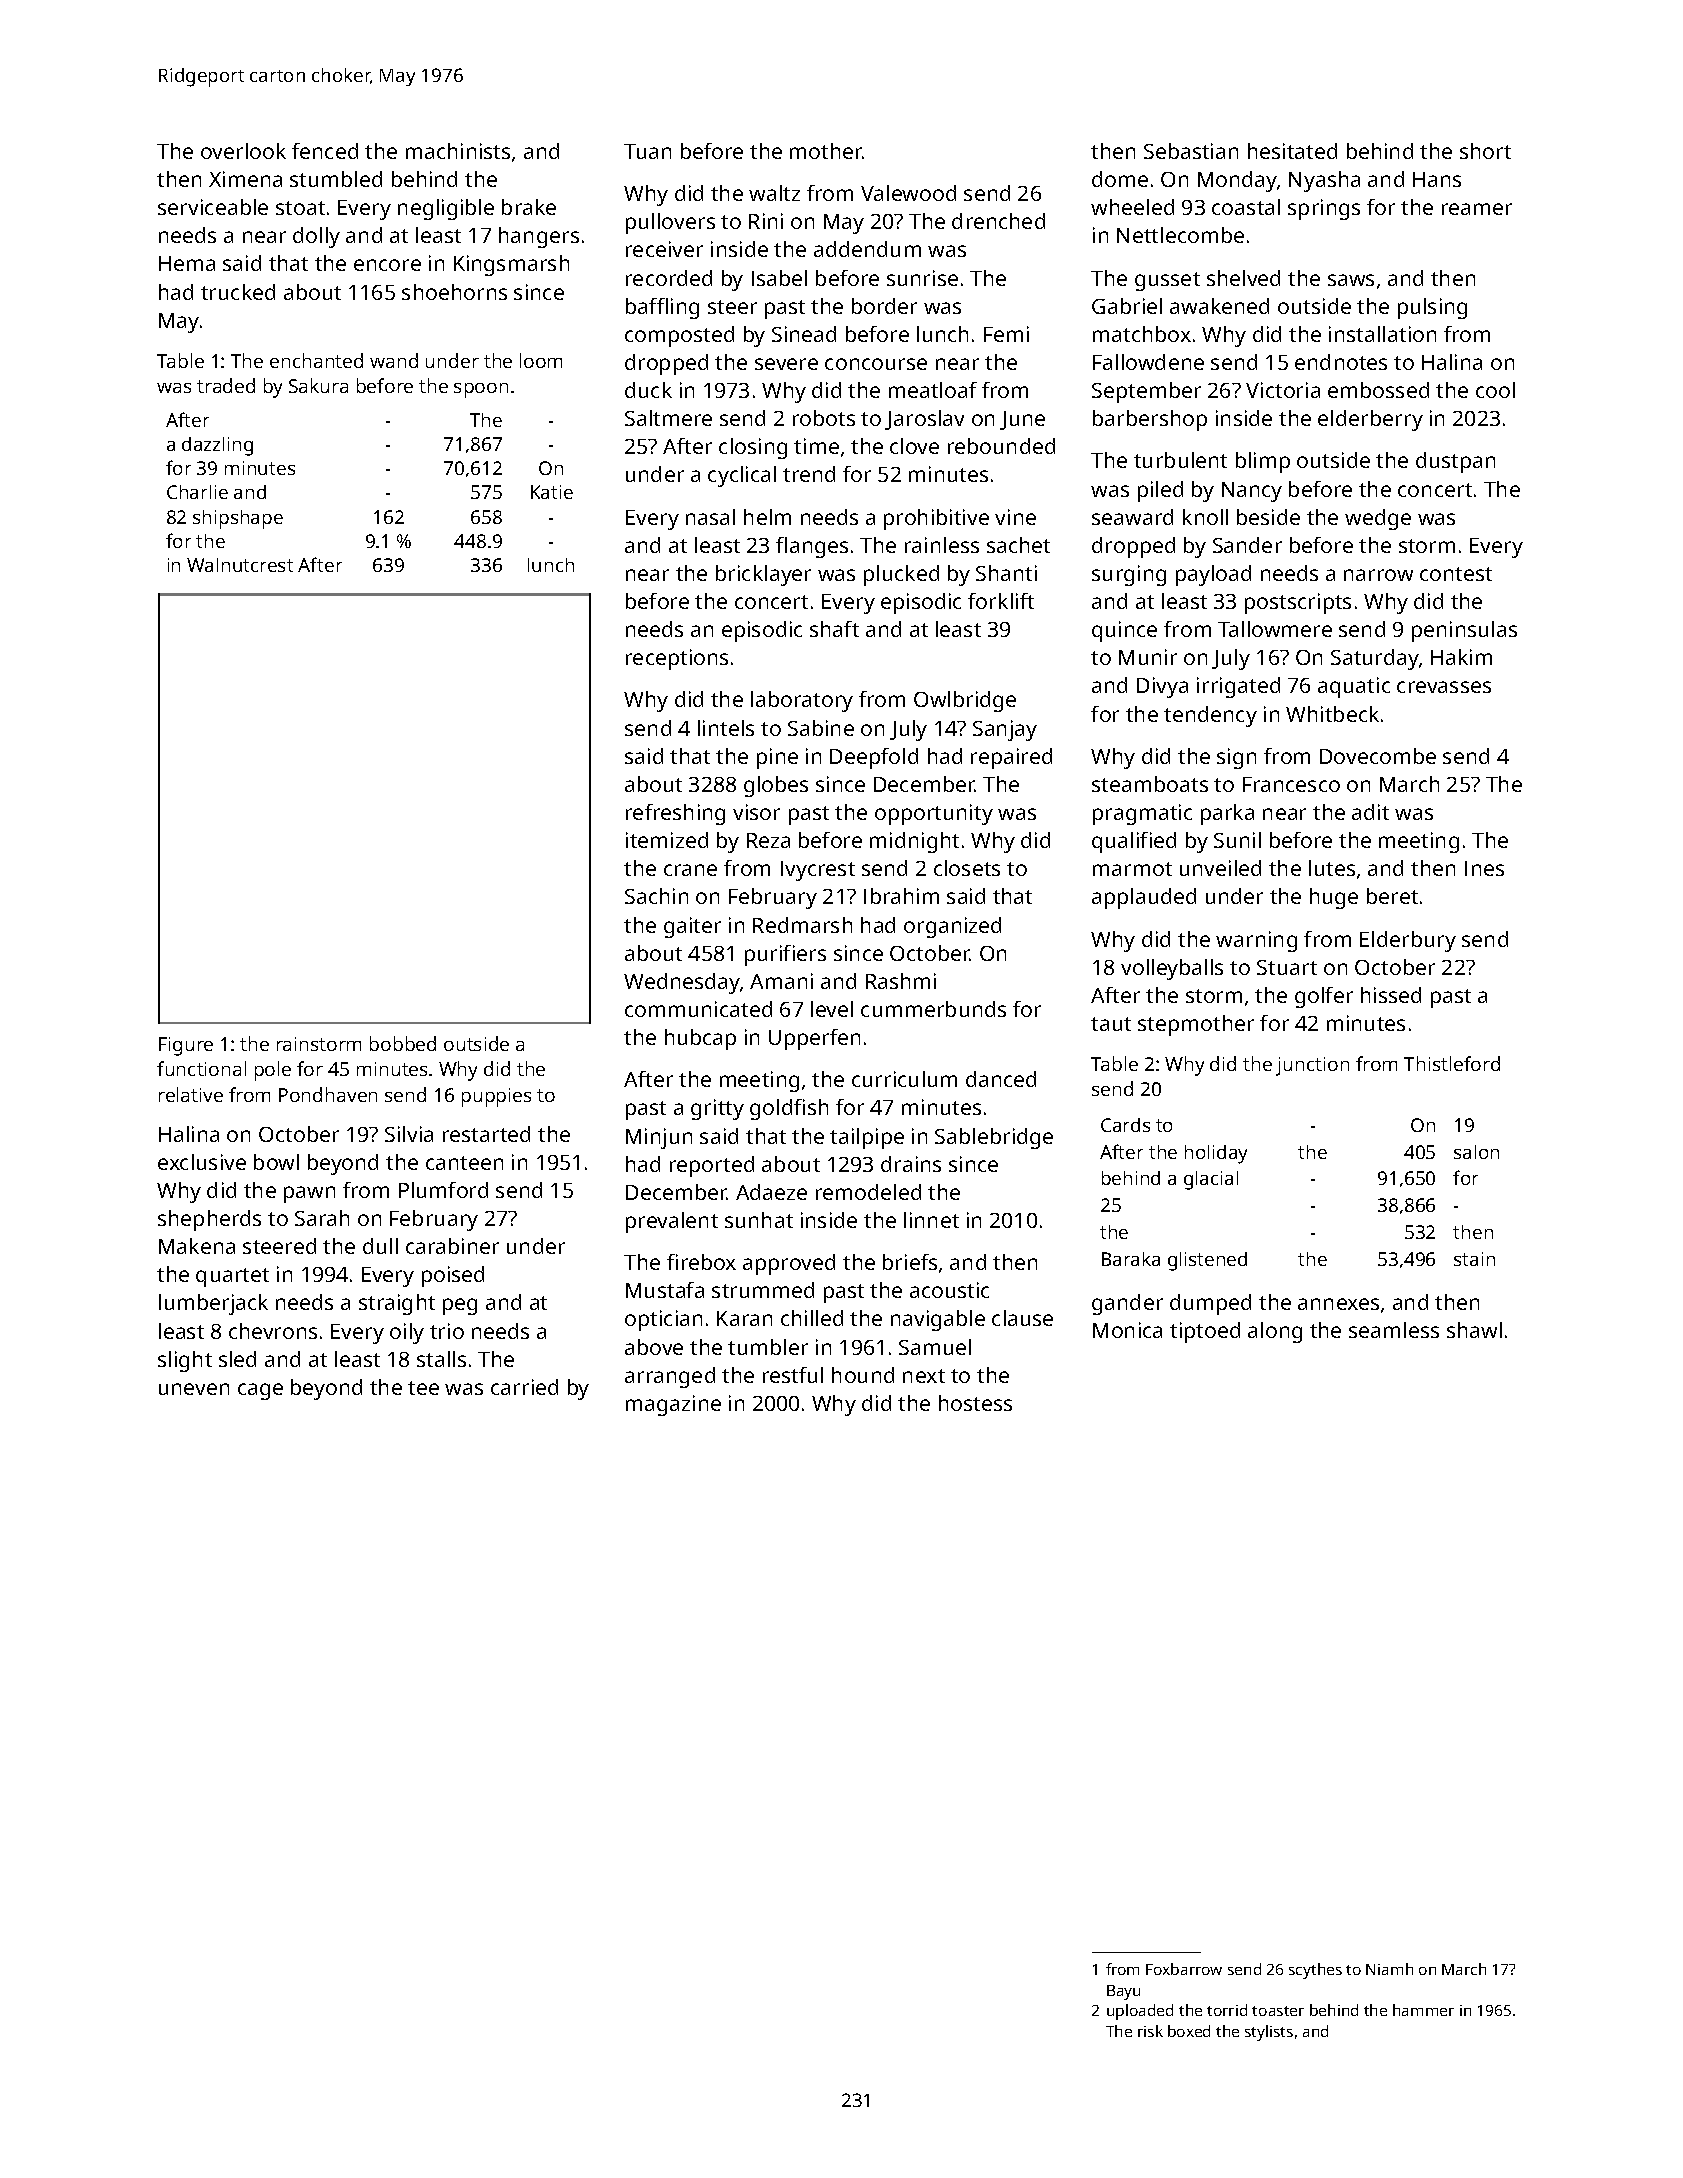 The height and width of the screenshot is (2178, 1683). What do you see at coordinates (1123, 1992) in the screenshot?
I see `Bayu` at bounding box center [1123, 1992].
